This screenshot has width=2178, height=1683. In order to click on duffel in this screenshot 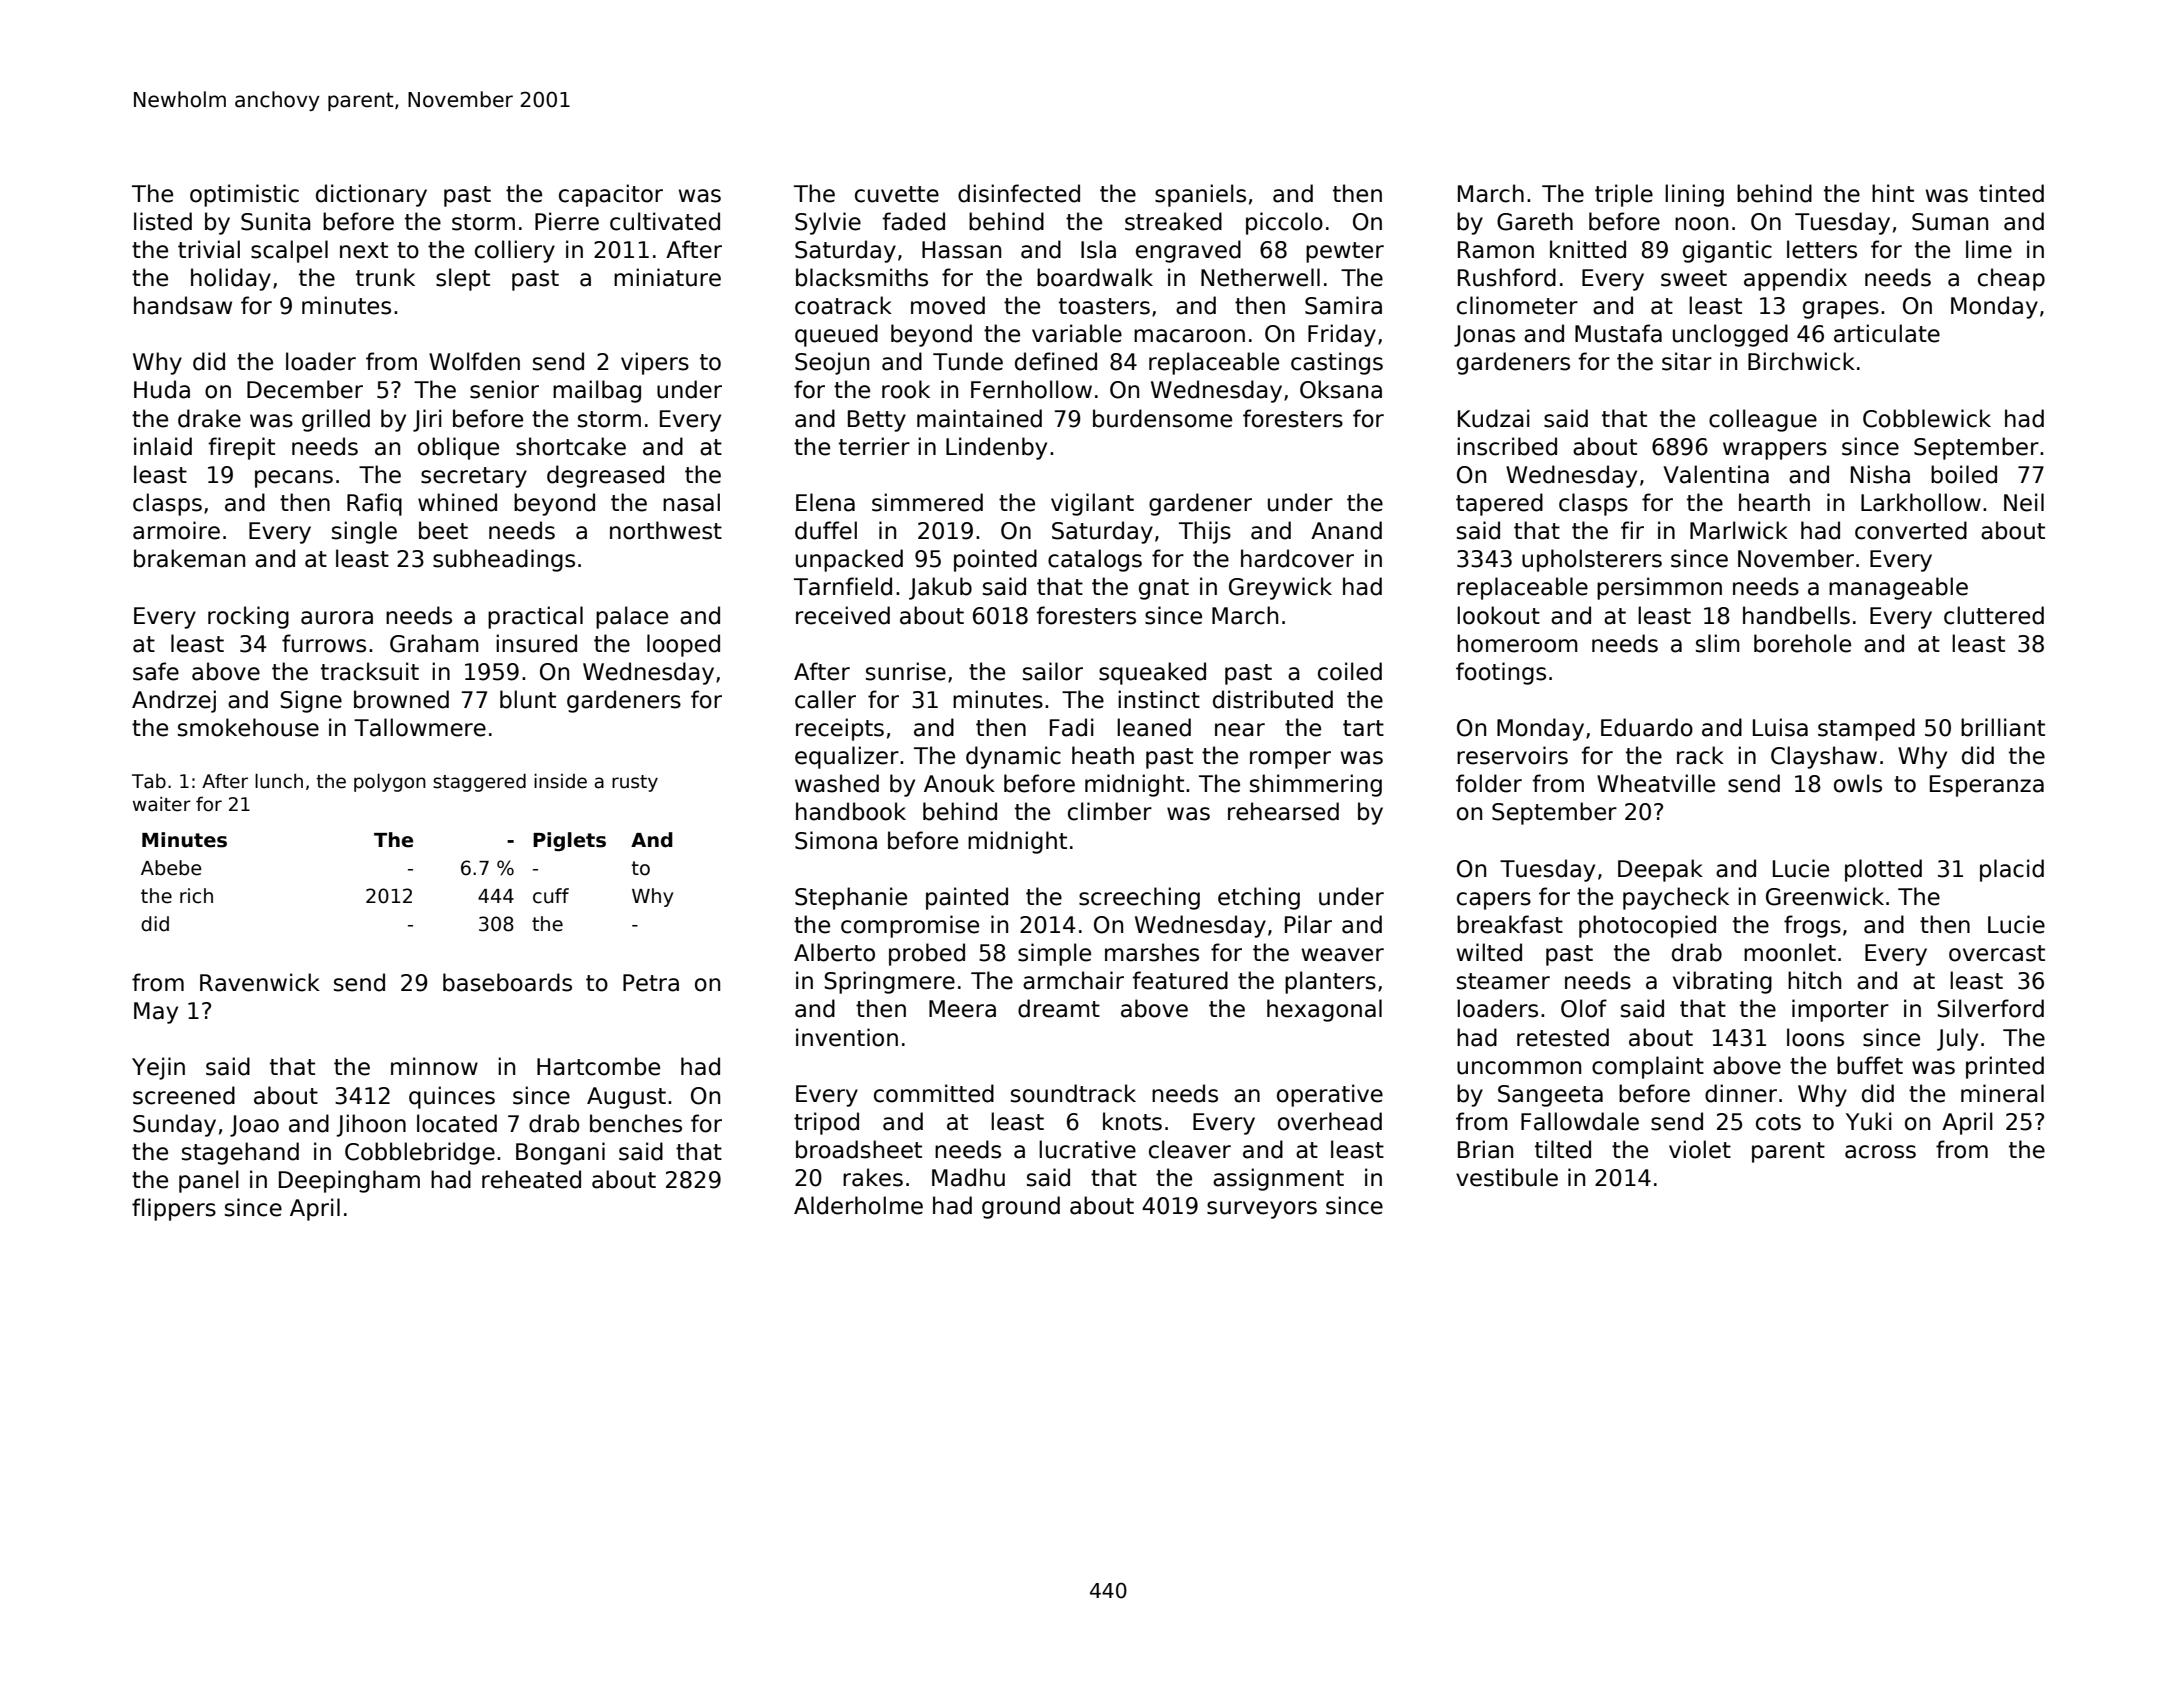, I will do `click(826, 530)`.
